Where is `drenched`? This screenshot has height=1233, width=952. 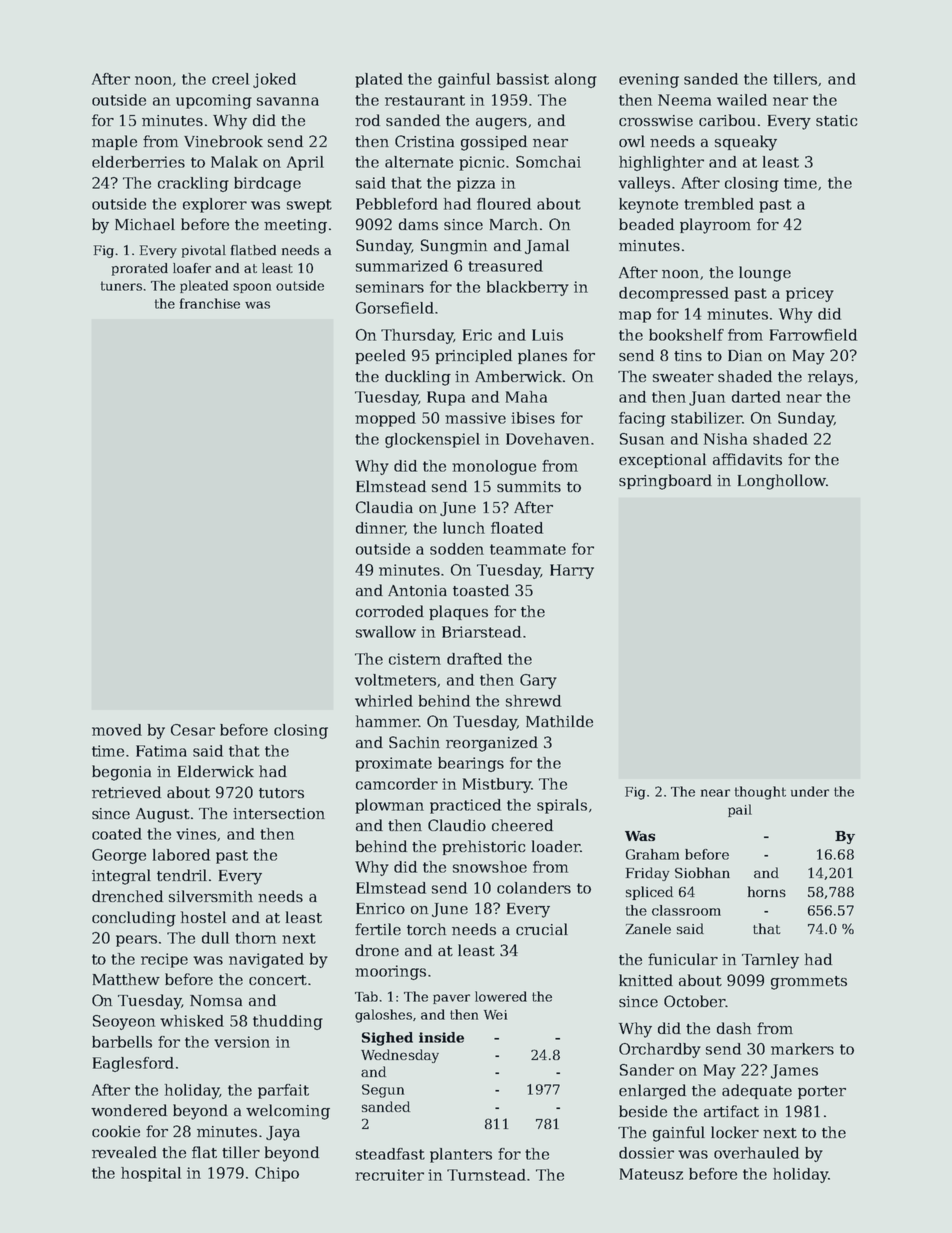
drenched is located at coordinates (127, 896).
